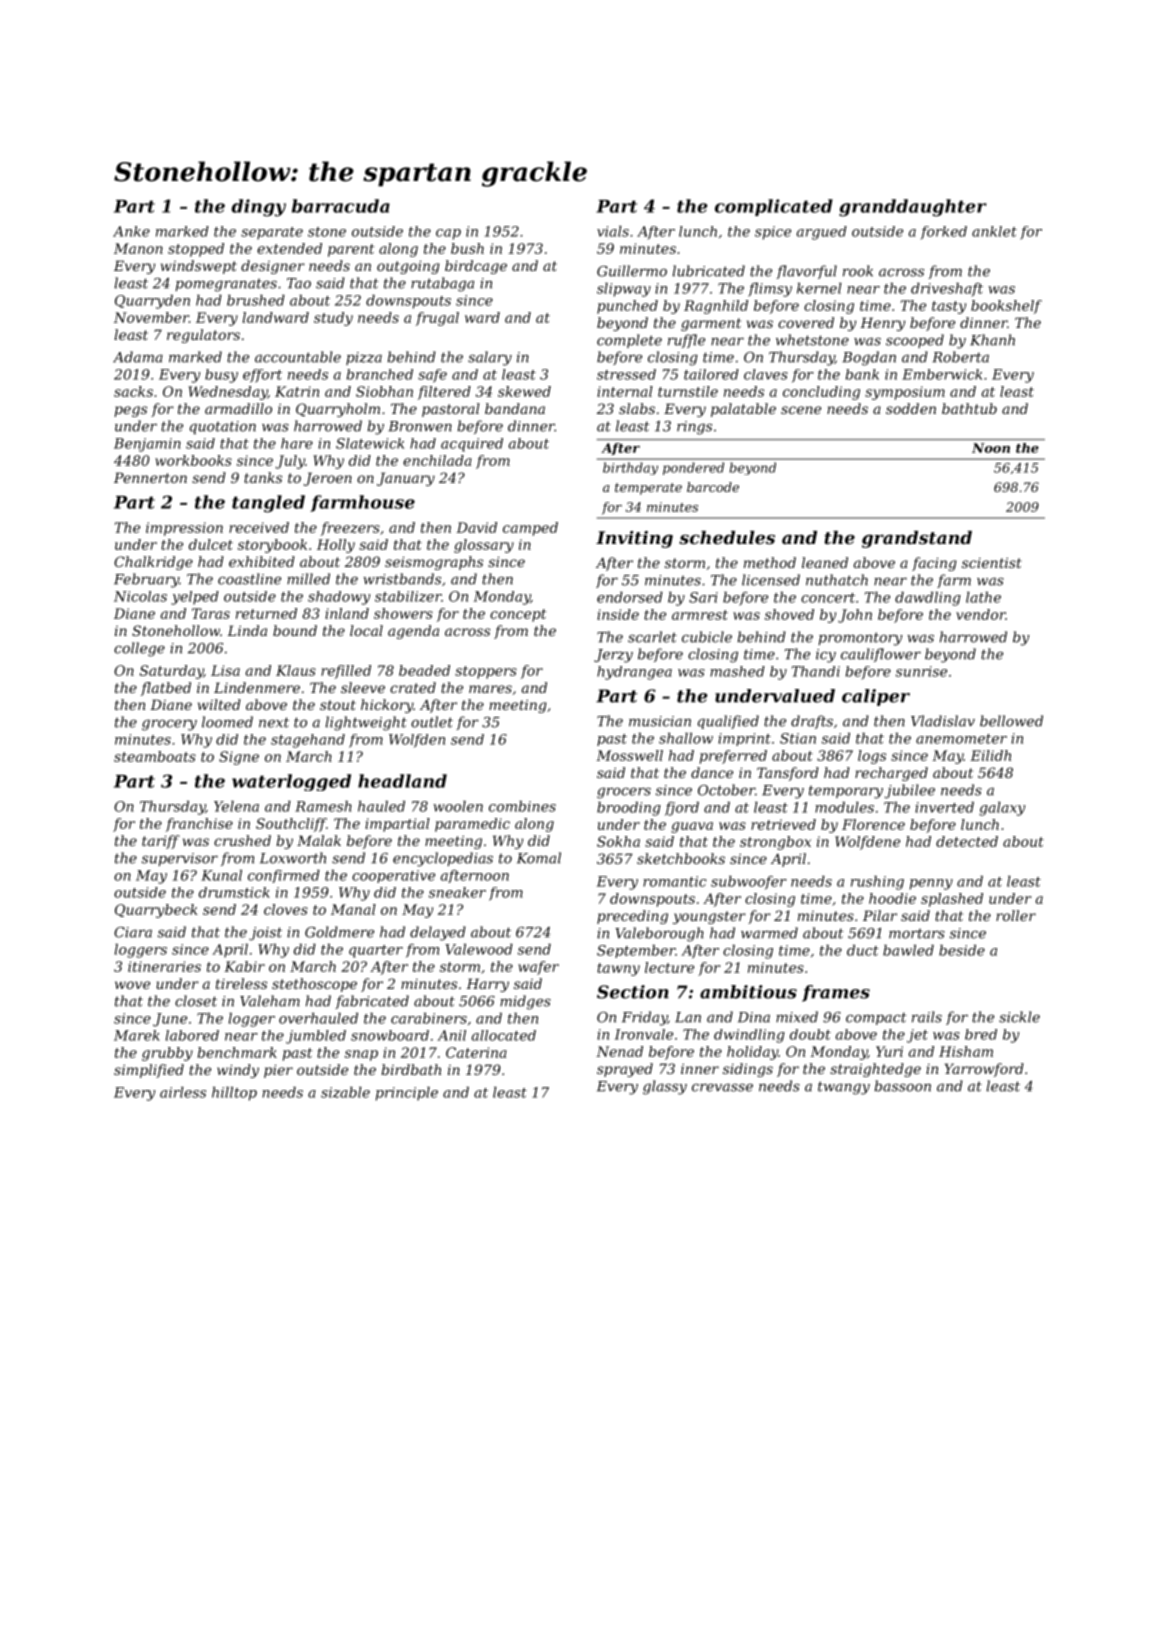 This page has height=1640, width=1159. What do you see at coordinates (457, 892) in the page?
I see `sneaker` at bounding box center [457, 892].
